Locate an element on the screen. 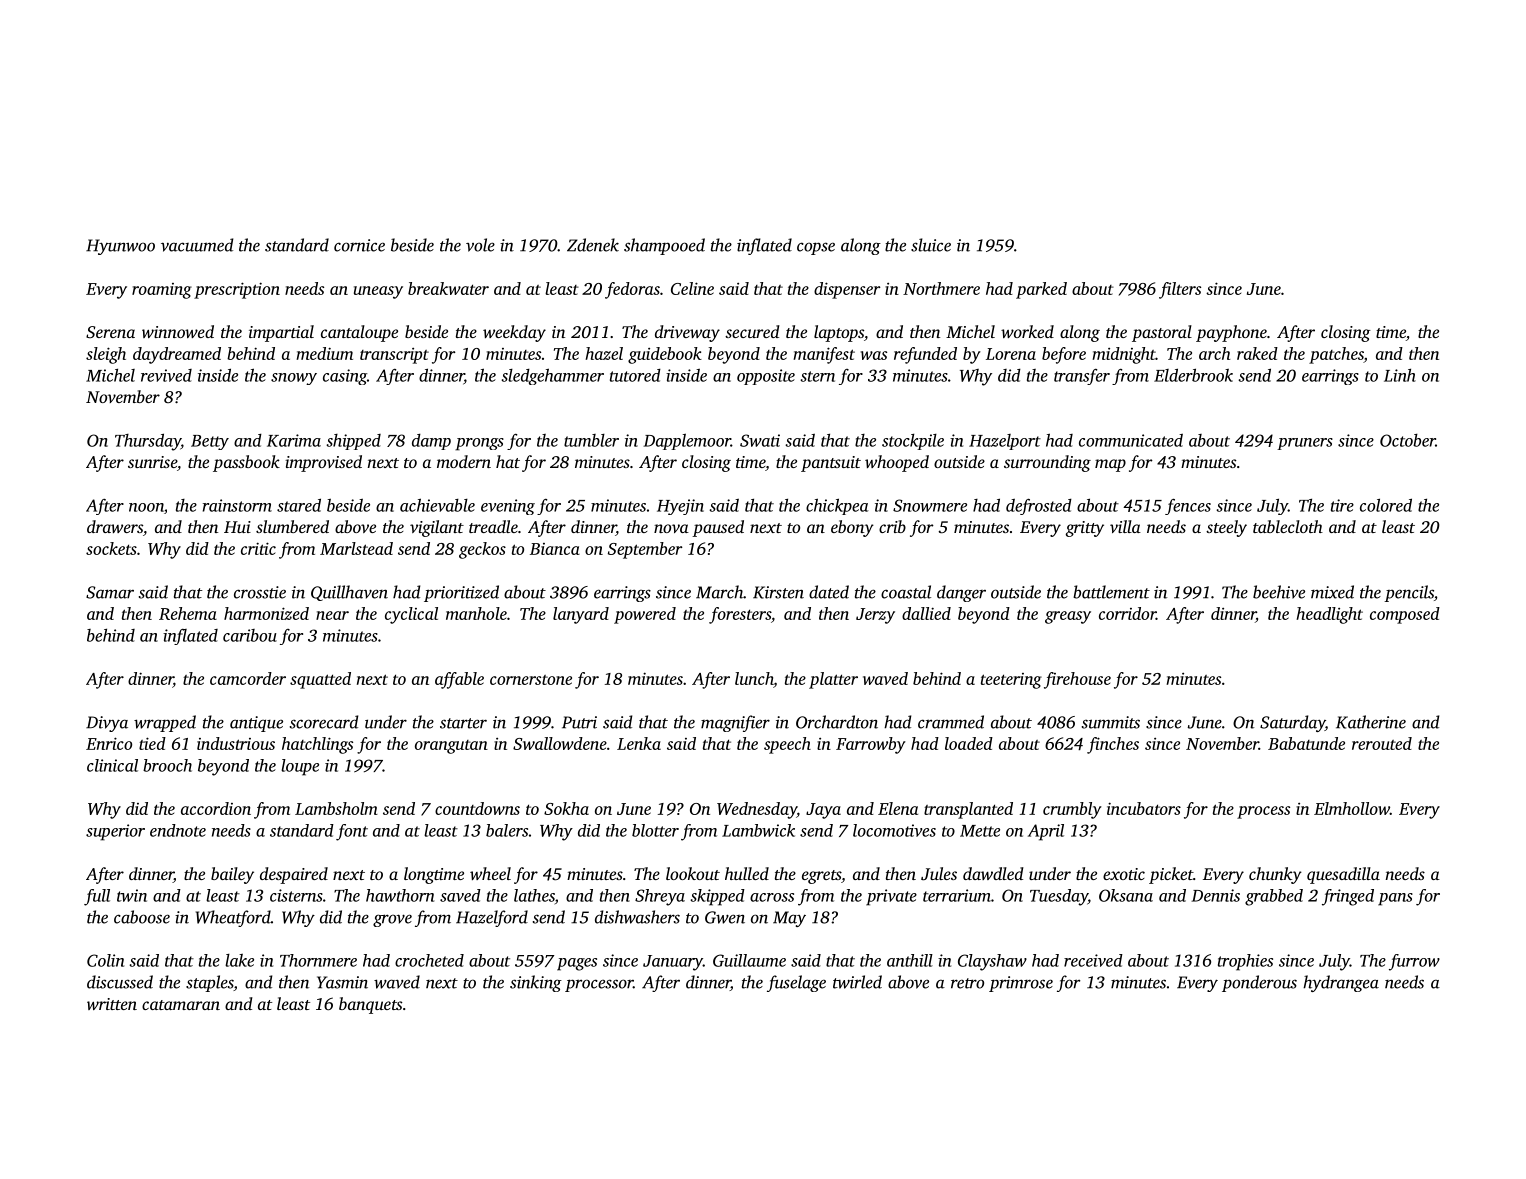 The image size is (1526, 1179). battlement is located at coordinates (1111, 592).
